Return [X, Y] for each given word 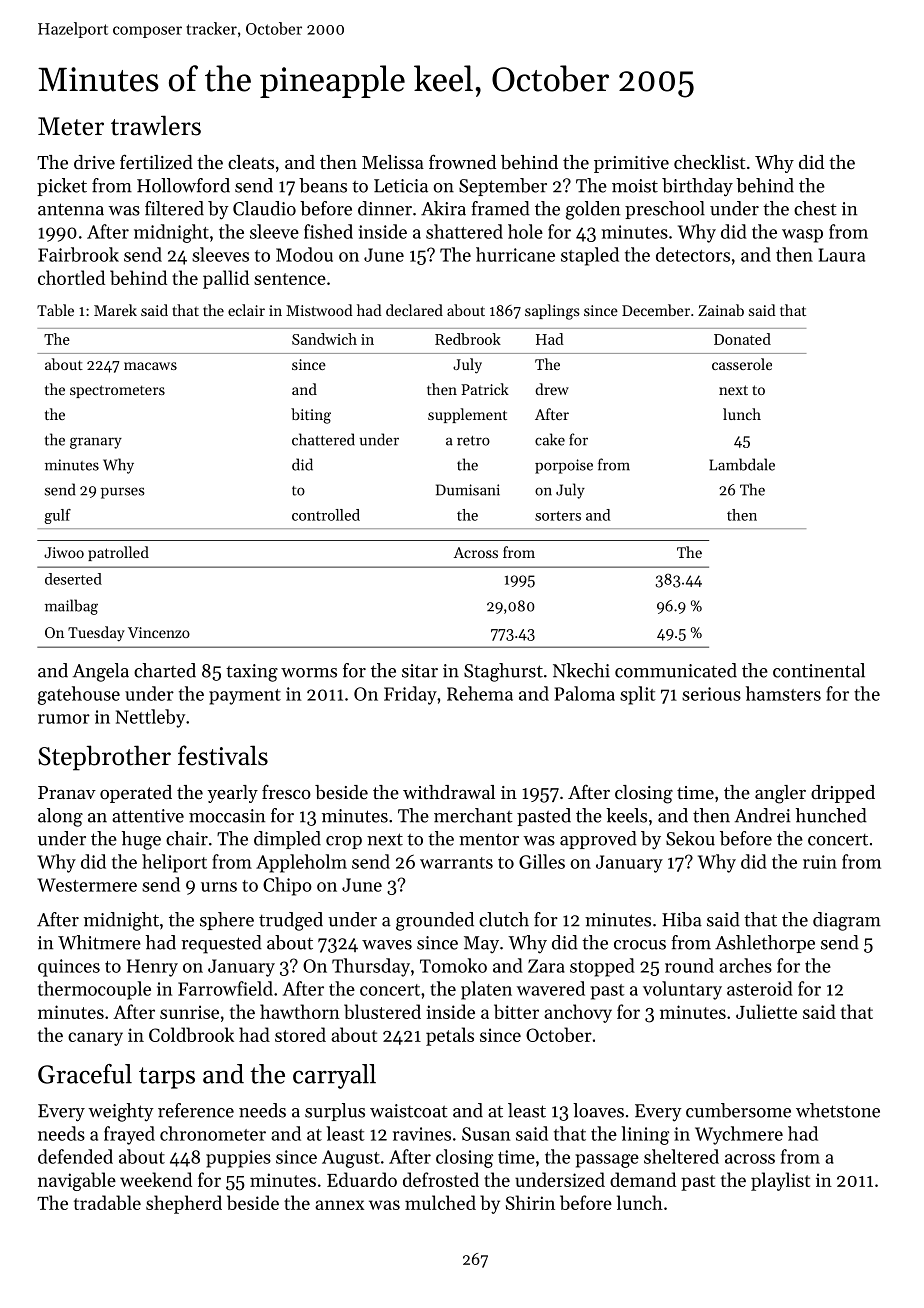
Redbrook [468, 339]
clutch [504, 919]
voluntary [682, 990]
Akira [443, 208]
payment [245, 697]
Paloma [585, 693]
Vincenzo [159, 632]
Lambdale [742, 464]
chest [815, 208]
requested [221, 944]
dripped [843, 794]
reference [196, 1110]
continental [819, 670]
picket [62, 187]
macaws [150, 366]
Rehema [480, 693]
